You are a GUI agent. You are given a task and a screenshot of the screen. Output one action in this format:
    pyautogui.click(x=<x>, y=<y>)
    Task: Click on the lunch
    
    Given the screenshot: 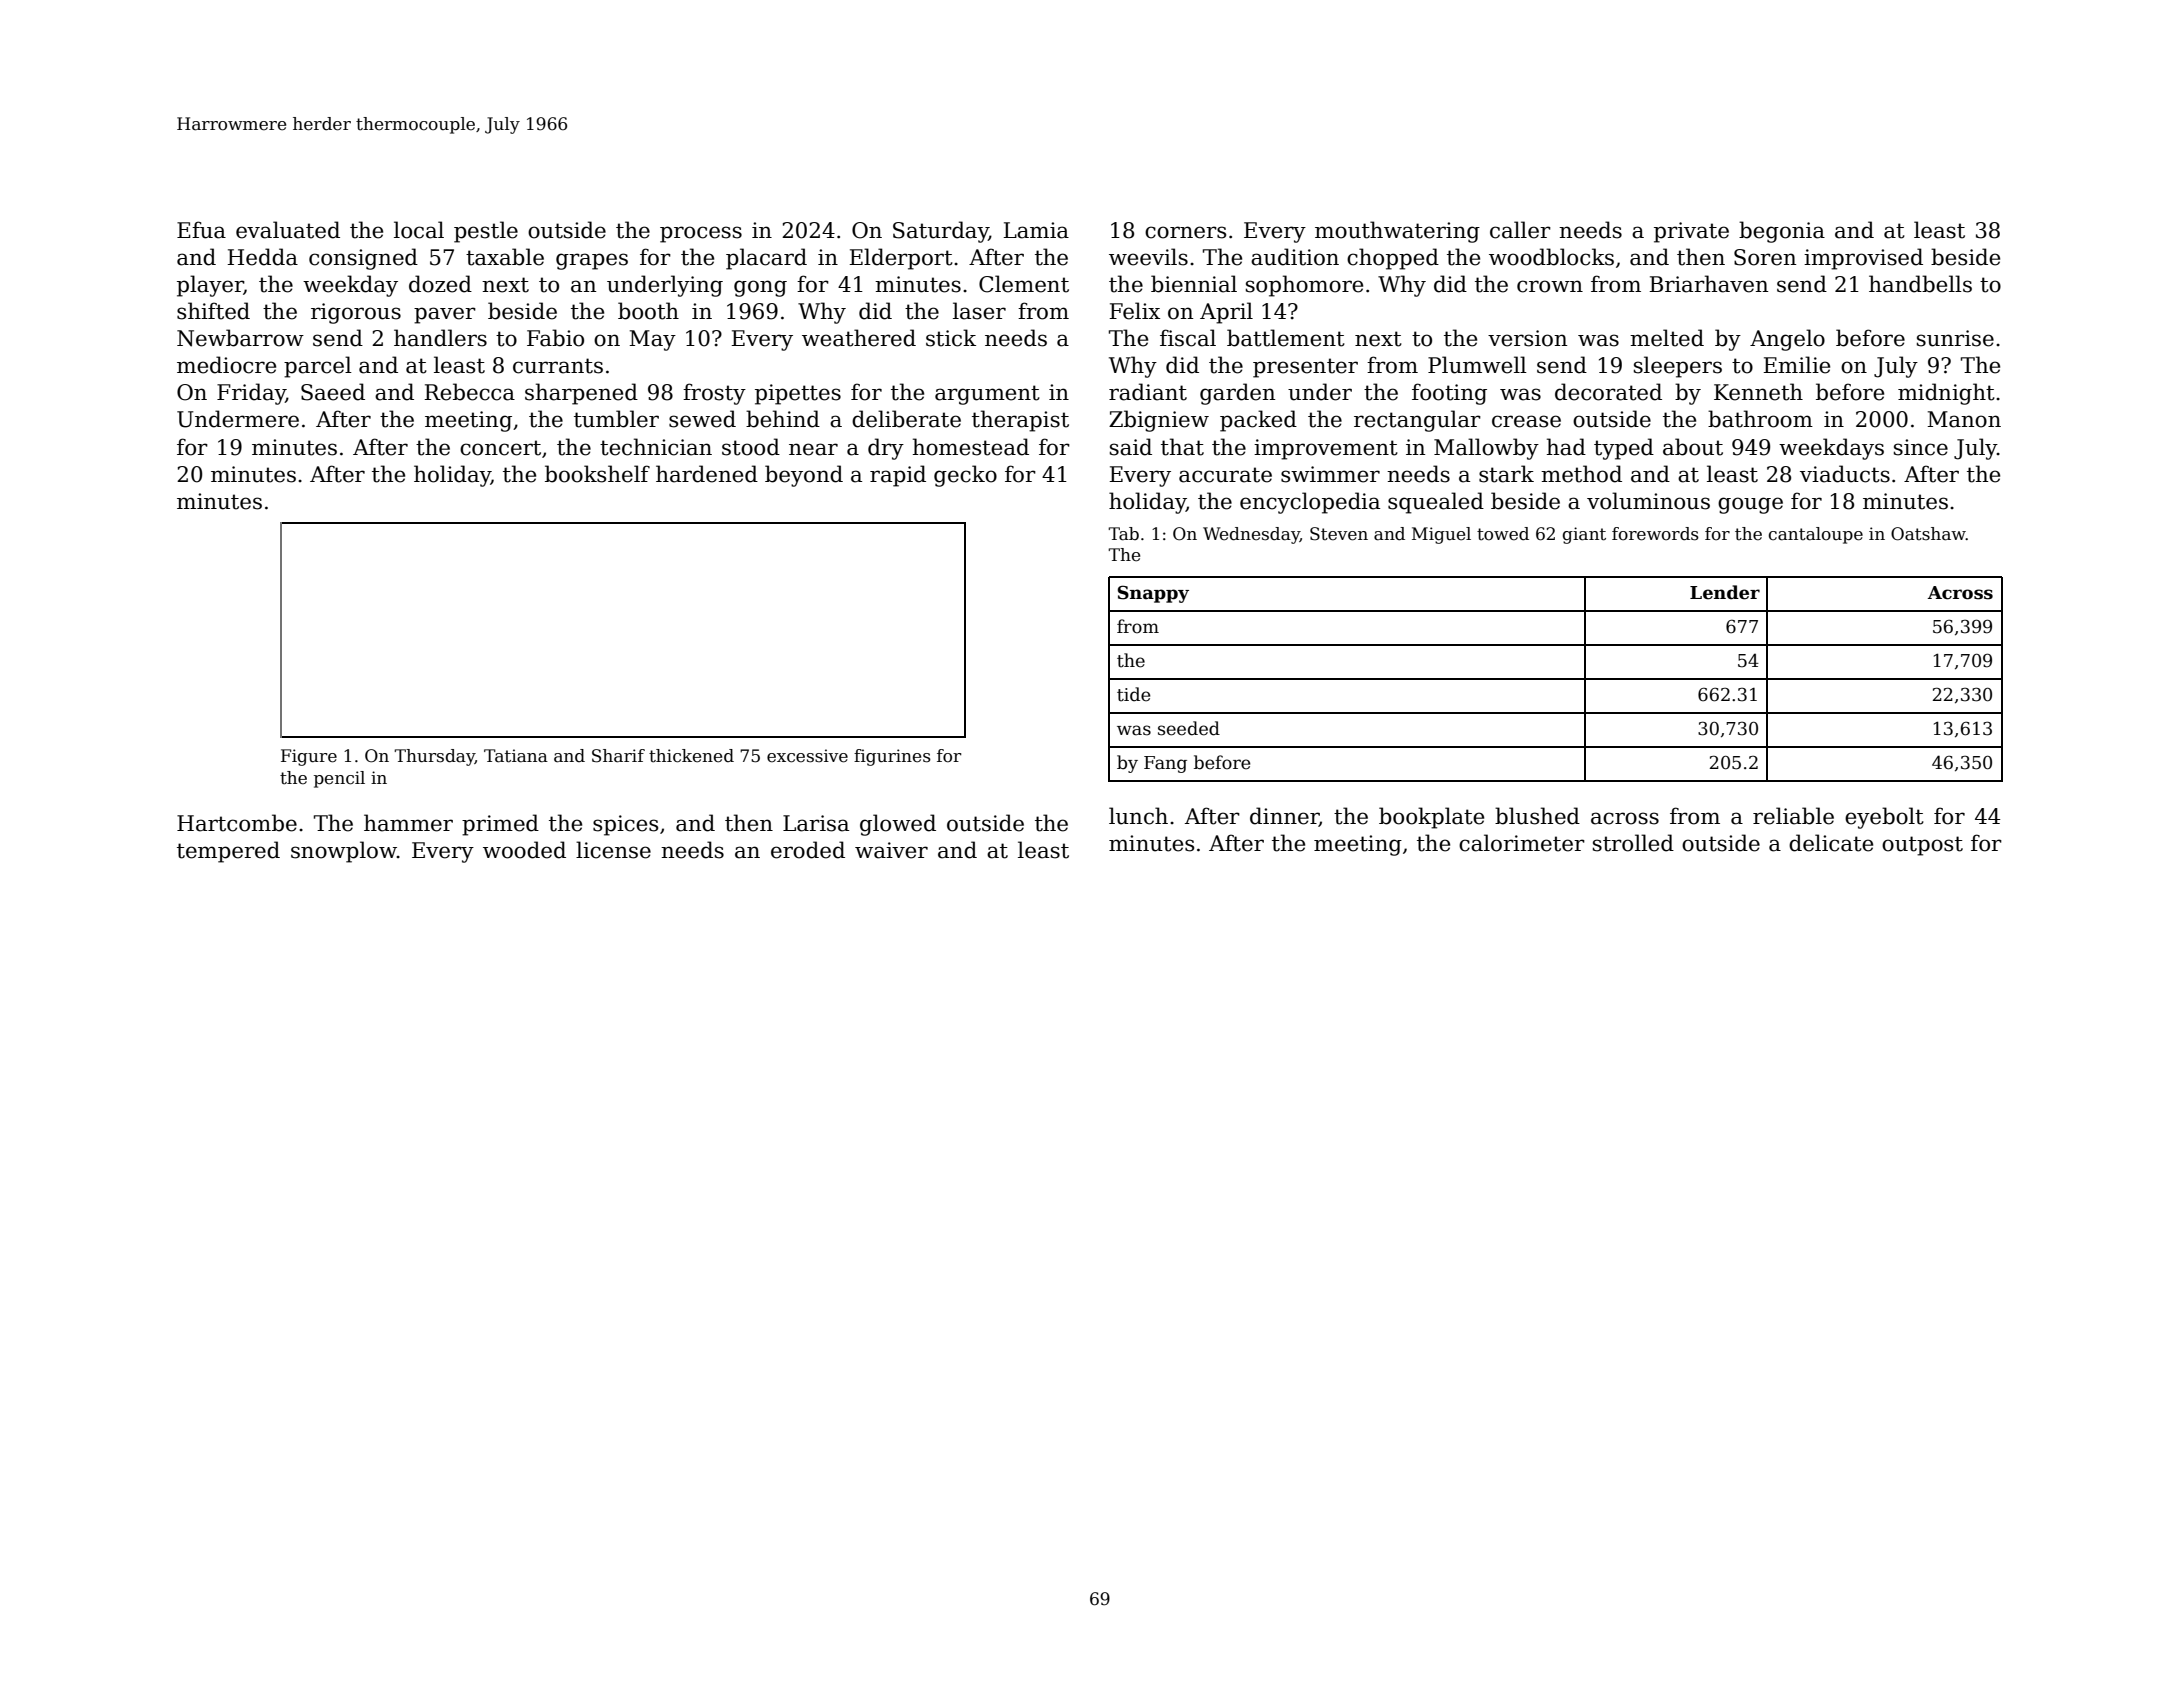 What is the action you would take?
    pyautogui.click(x=1138, y=816)
